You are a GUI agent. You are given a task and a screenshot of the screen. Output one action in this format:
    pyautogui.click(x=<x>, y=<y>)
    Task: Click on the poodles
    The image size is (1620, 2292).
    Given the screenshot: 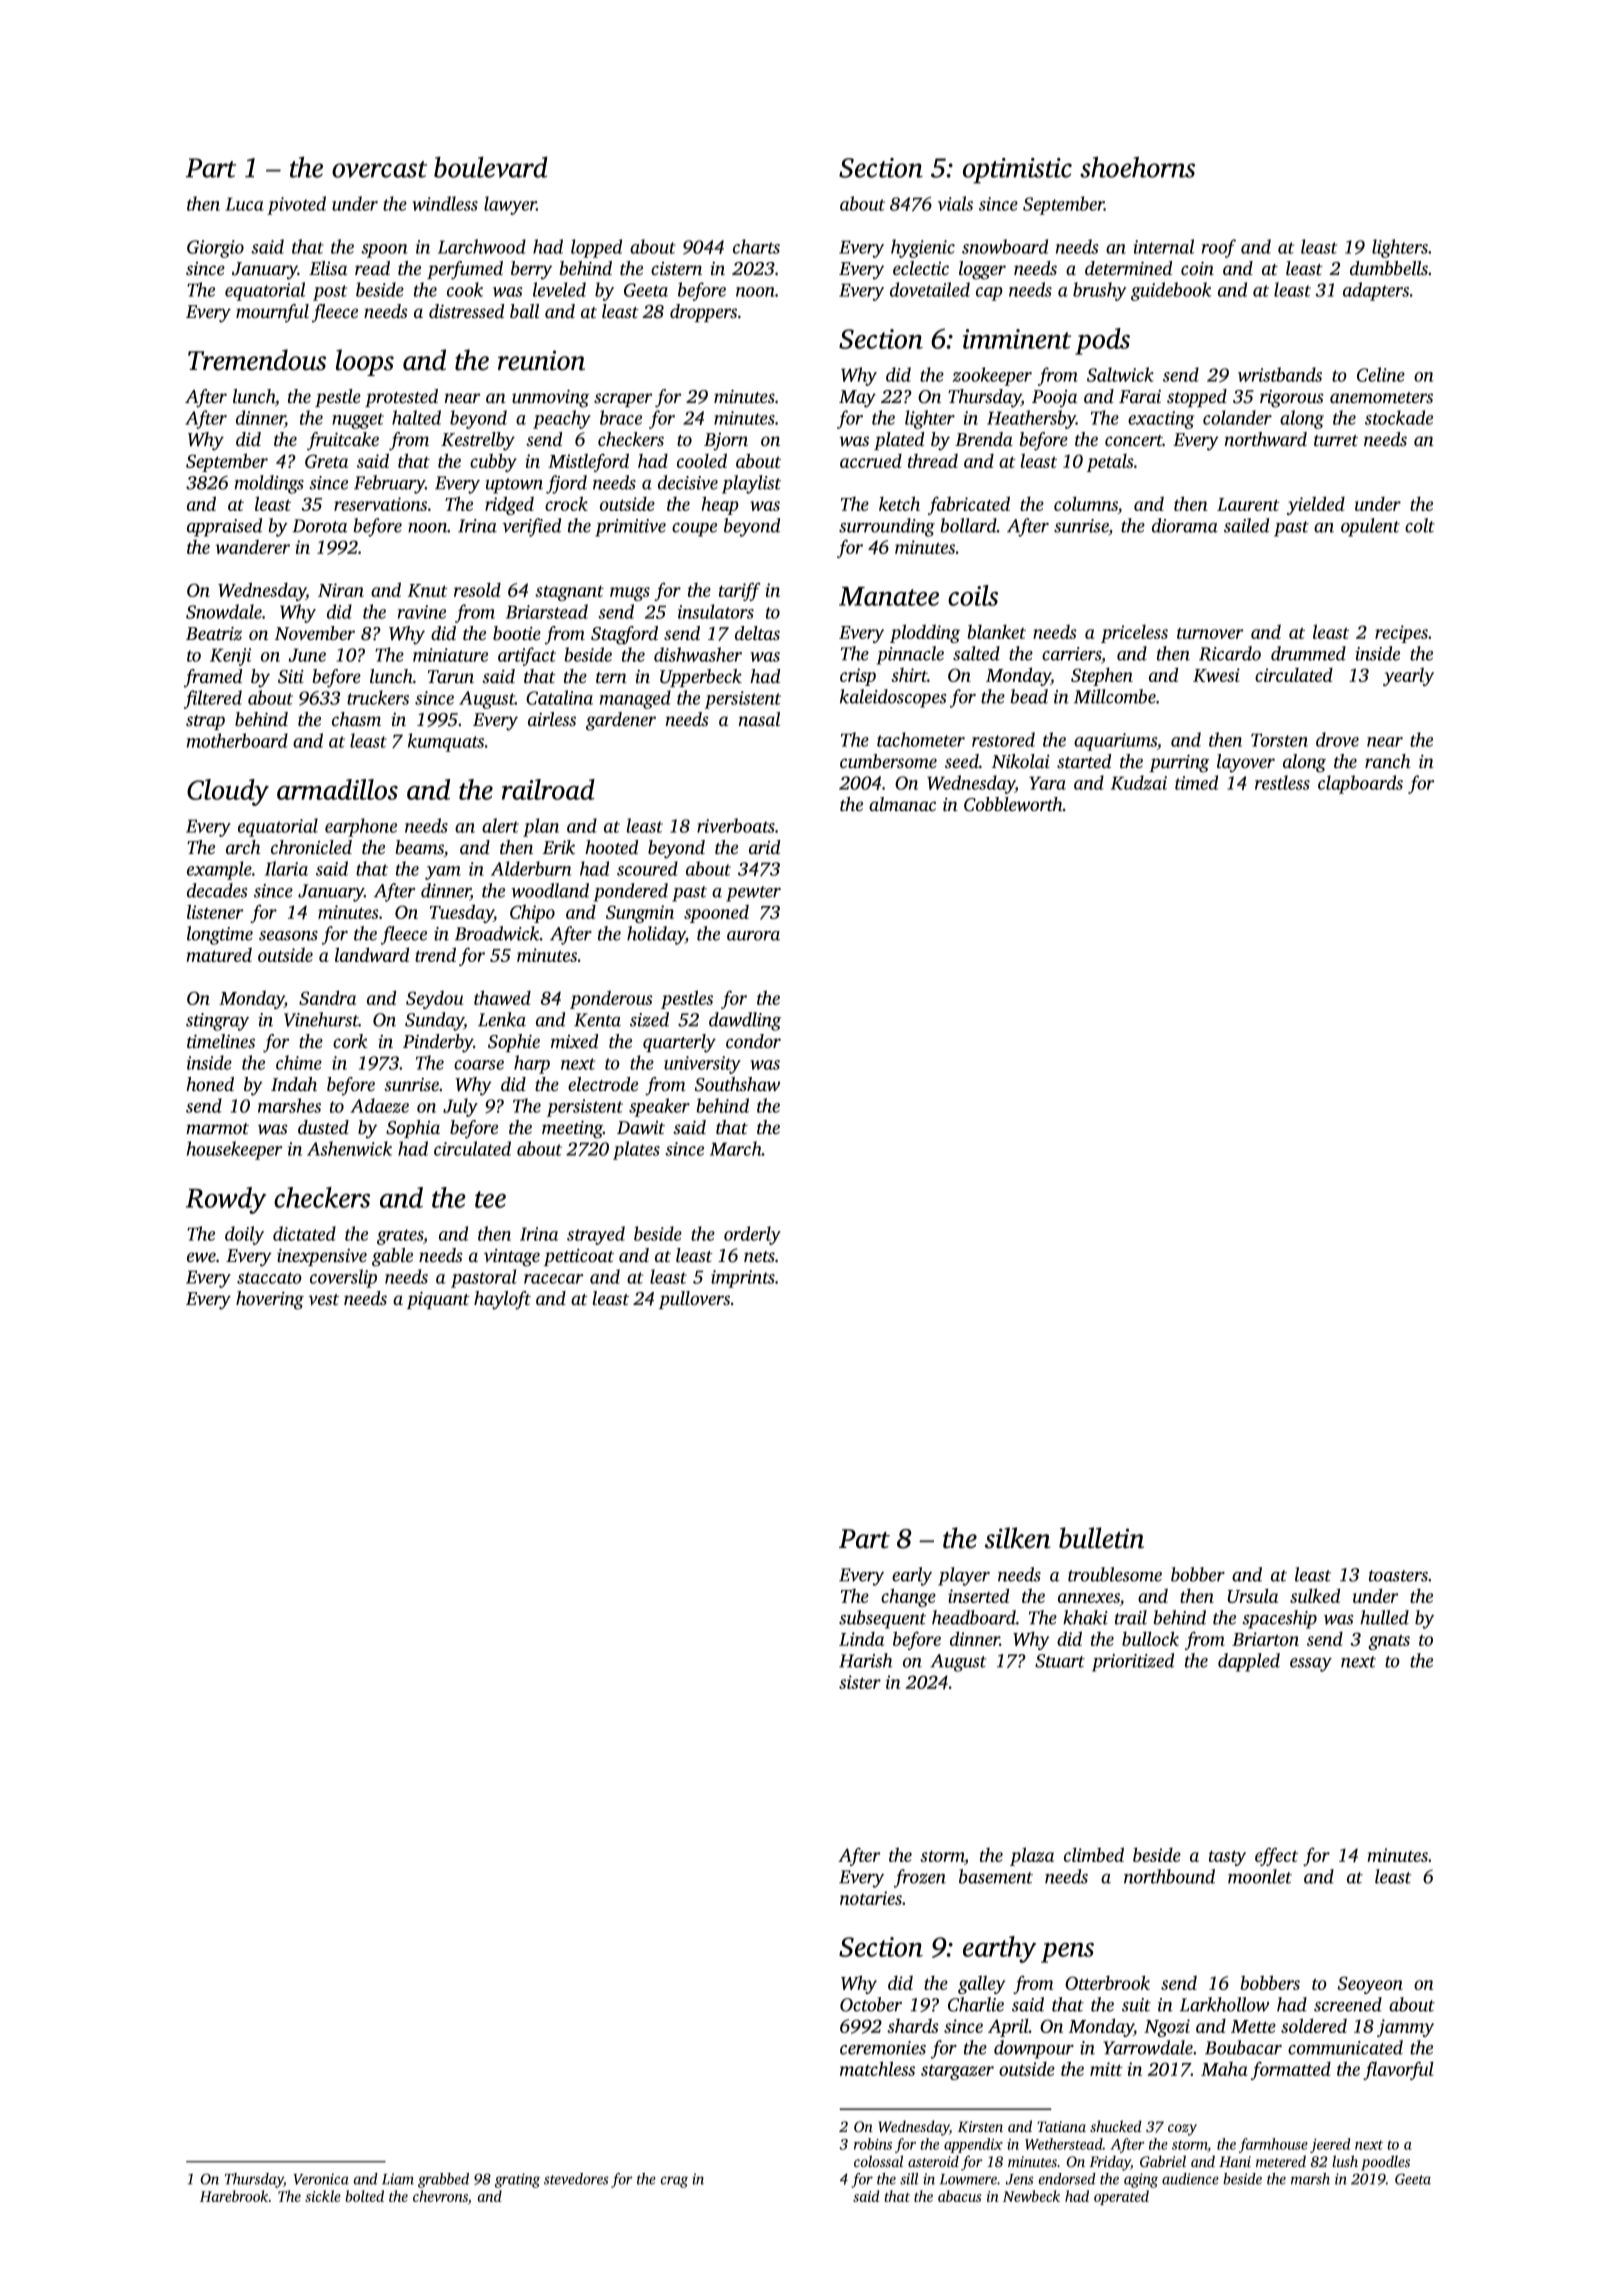 What is the action you would take?
    pyautogui.click(x=1385, y=2163)
